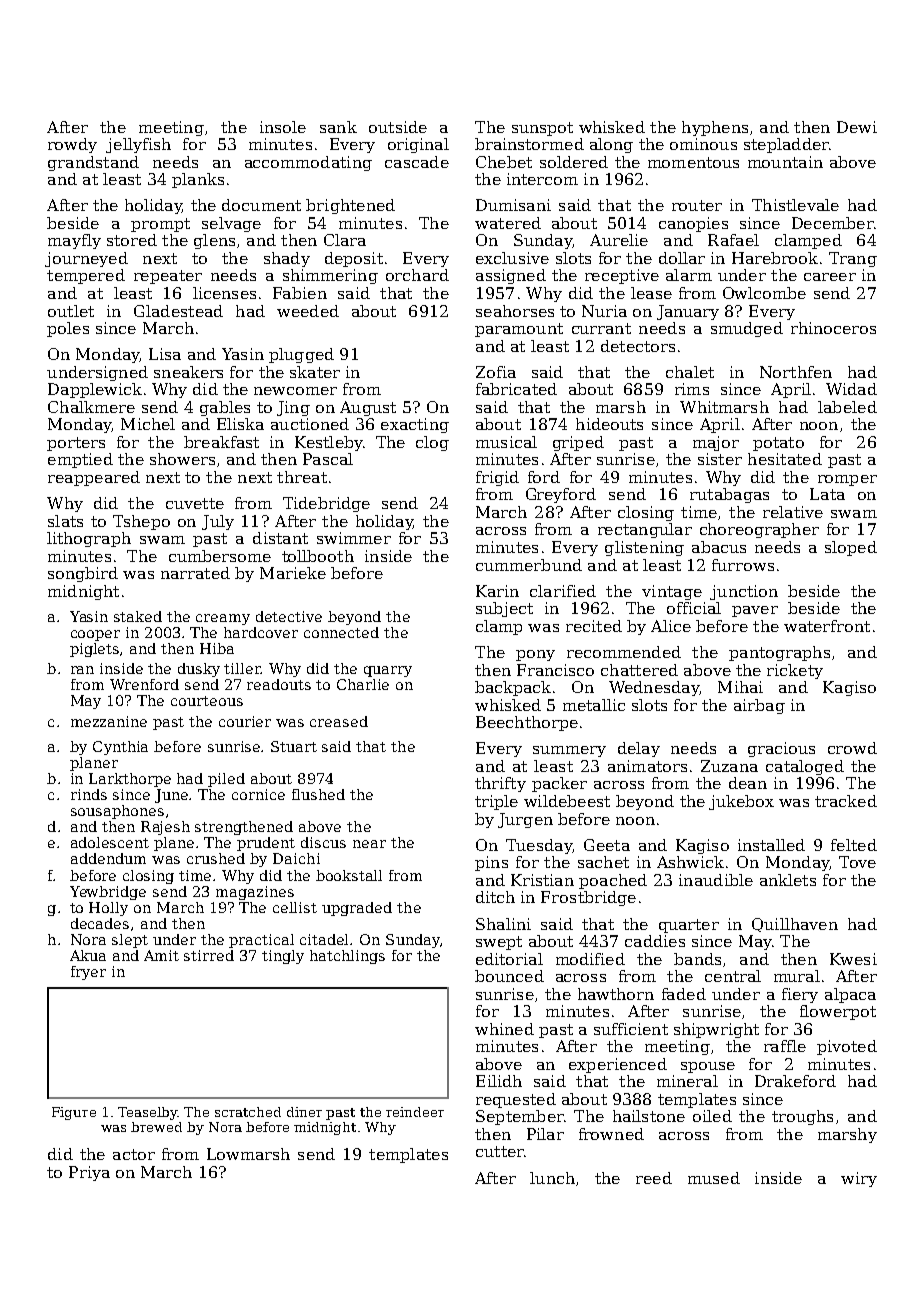 Image resolution: width=924 pixels, height=1308 pixels. Describe the element at coordinates (712, 1116) in the screenshot. I see `oiled` at that location.
